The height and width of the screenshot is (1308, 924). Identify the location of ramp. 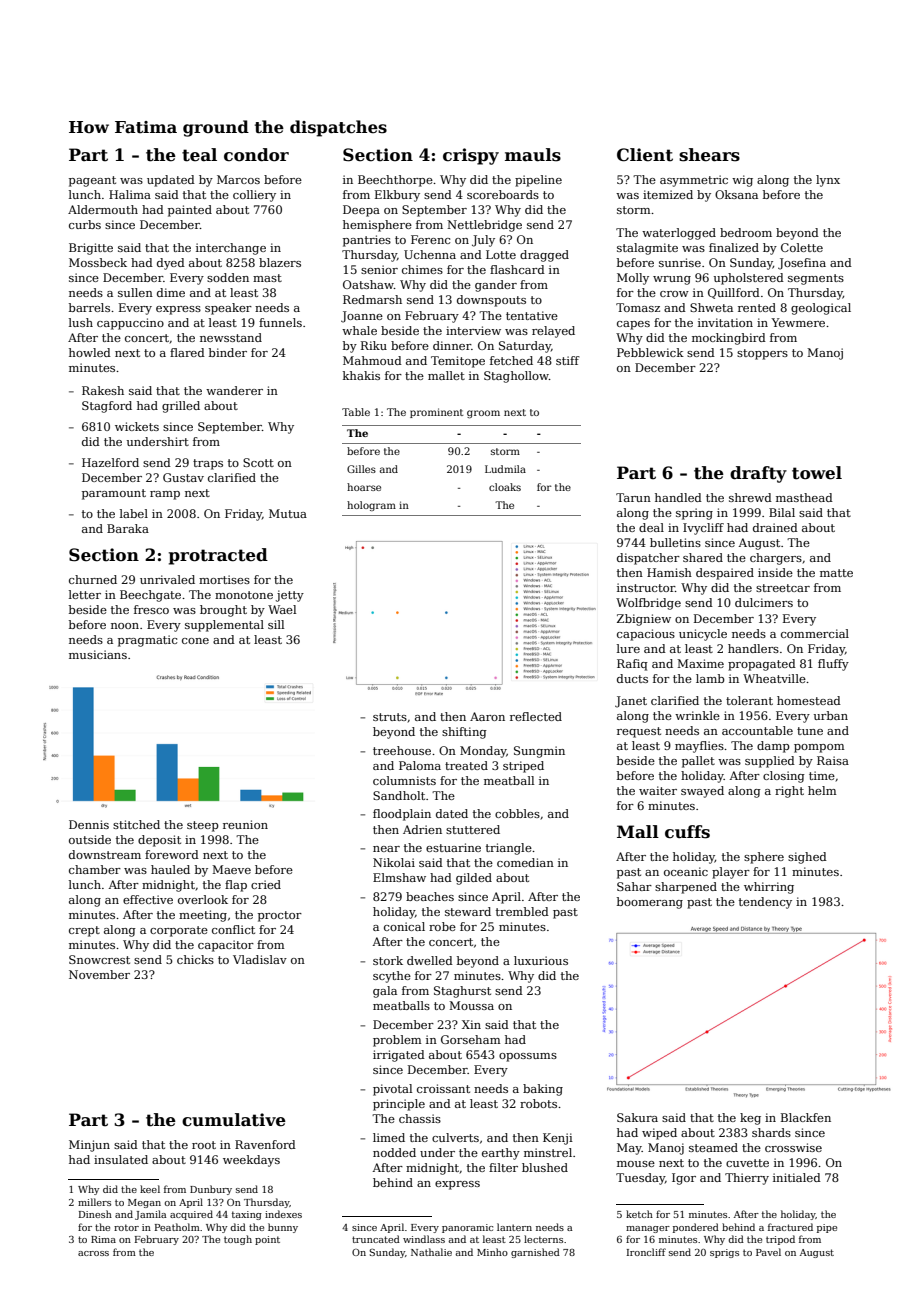
(165, 495).
